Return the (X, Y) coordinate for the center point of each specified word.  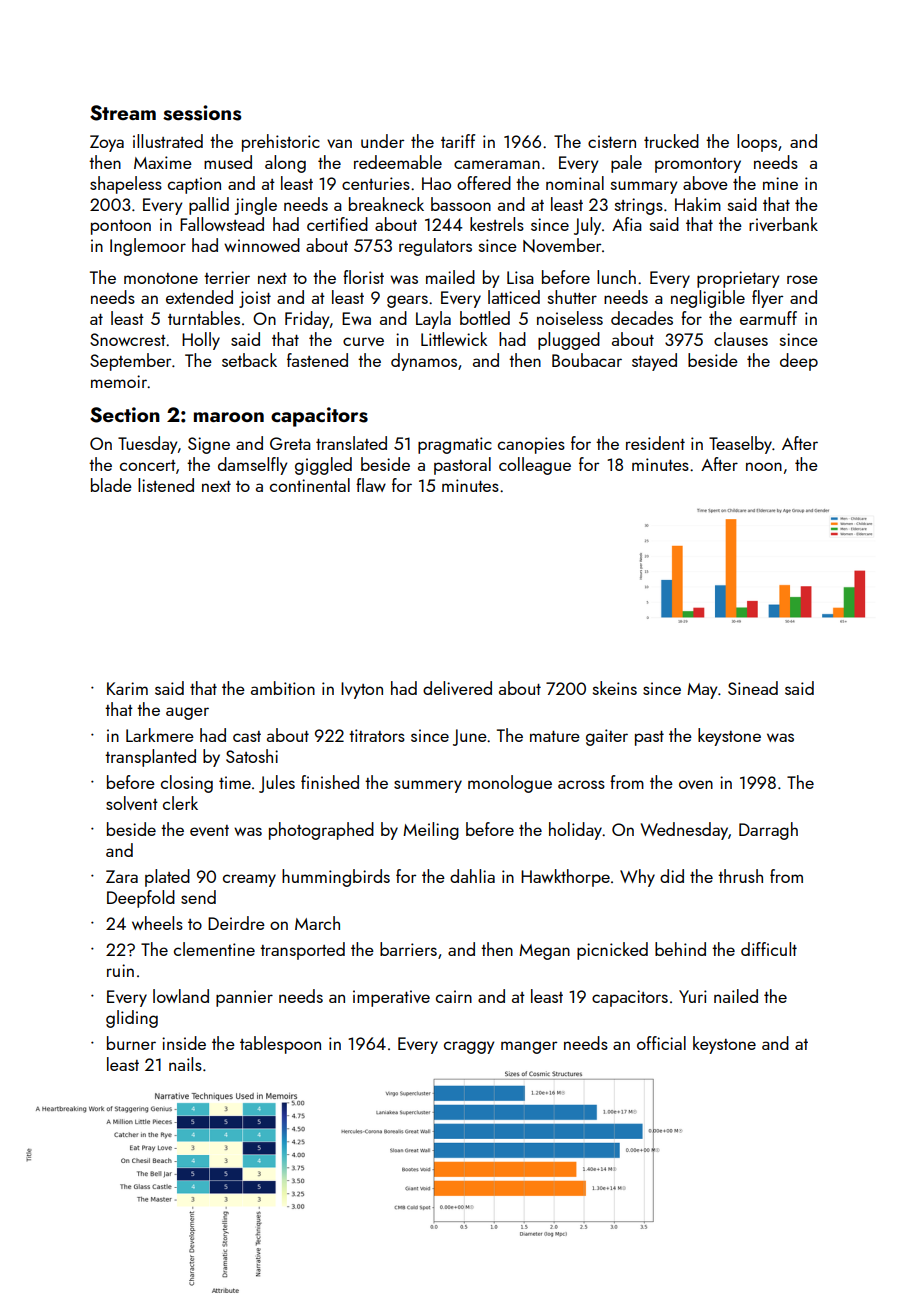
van (339, 143)
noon (764, 466)
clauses (741, 339)
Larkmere (160, 735)
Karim (127, 688)
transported (302, 951)
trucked (671, 141)
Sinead (753, 688)
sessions (202, 113)
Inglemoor (148, 247)
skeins (615, 688)
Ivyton (362, 690)
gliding (132, 1019)
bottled (485, 318)
